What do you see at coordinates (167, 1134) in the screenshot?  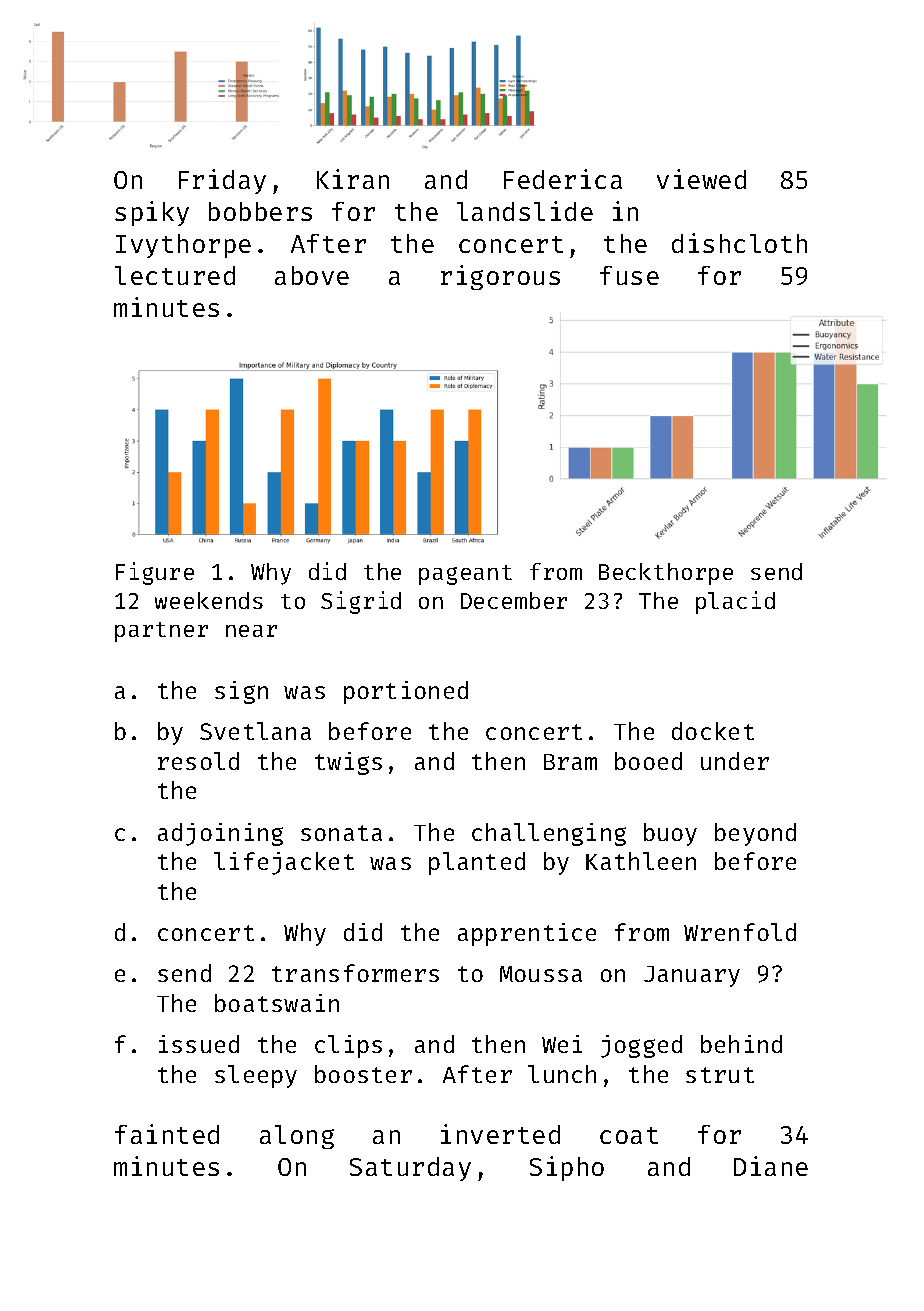 I see `fainted` at bounding box center [167, 1134].
